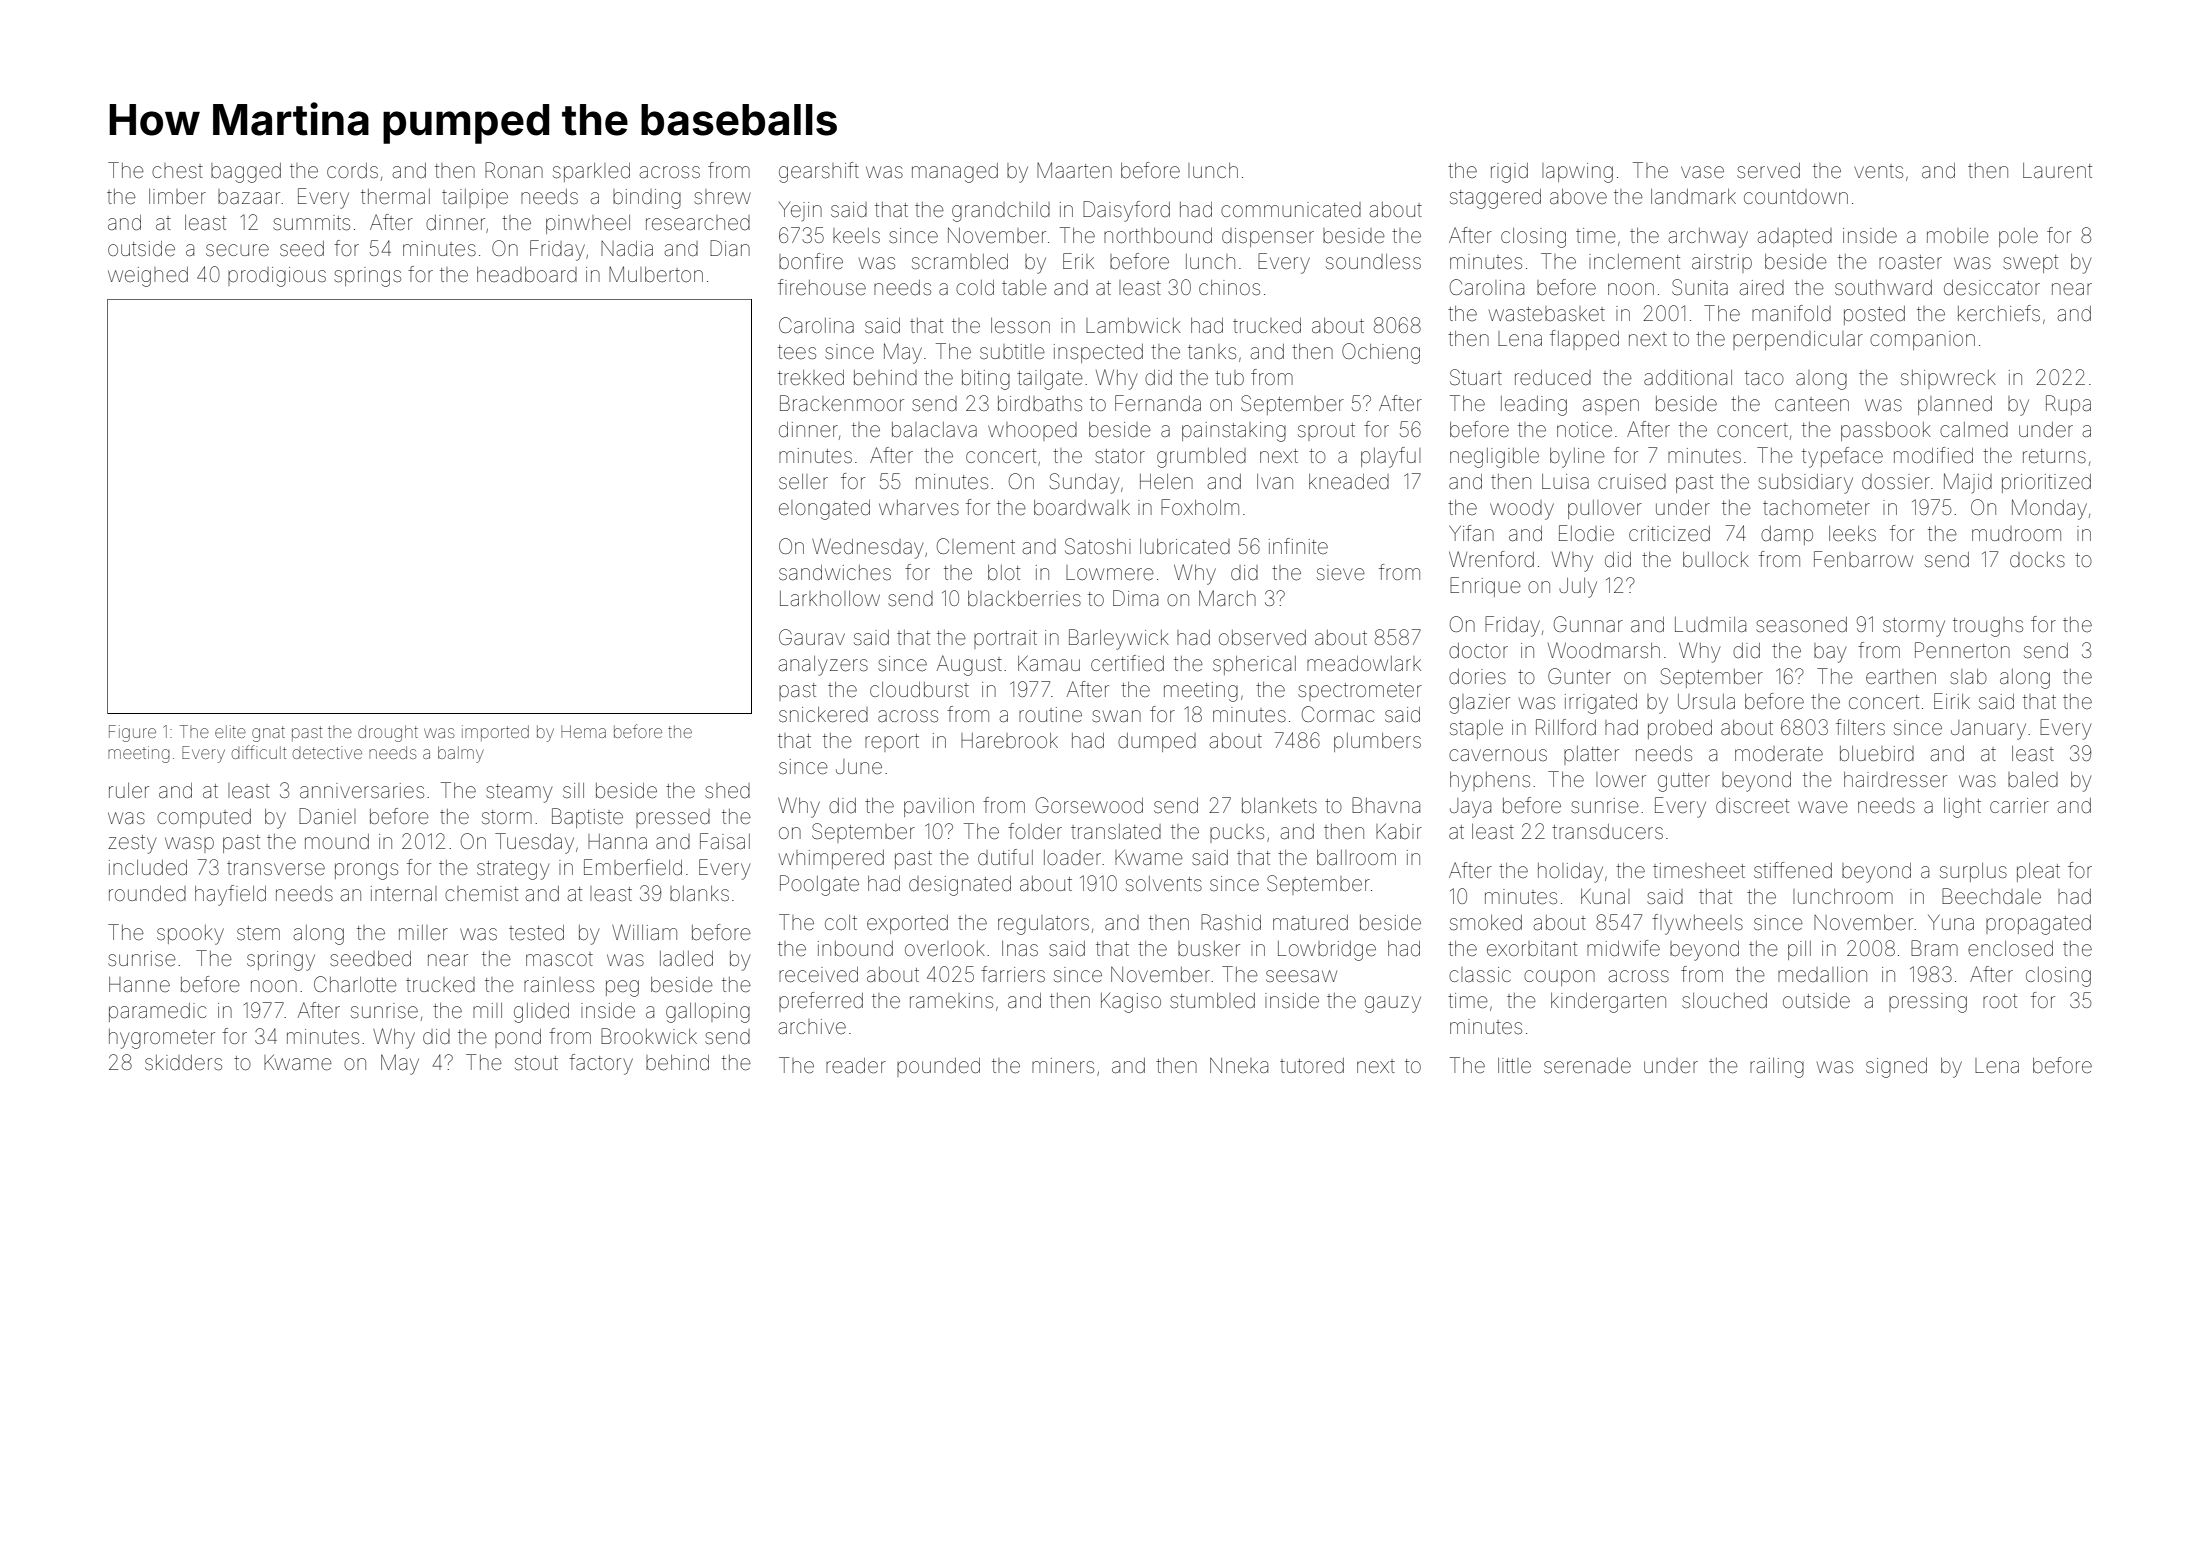 The image size is (2200, 1556). Describe the element at coordinates (475, 198) in the document. I see `tailpipe` at that location.
